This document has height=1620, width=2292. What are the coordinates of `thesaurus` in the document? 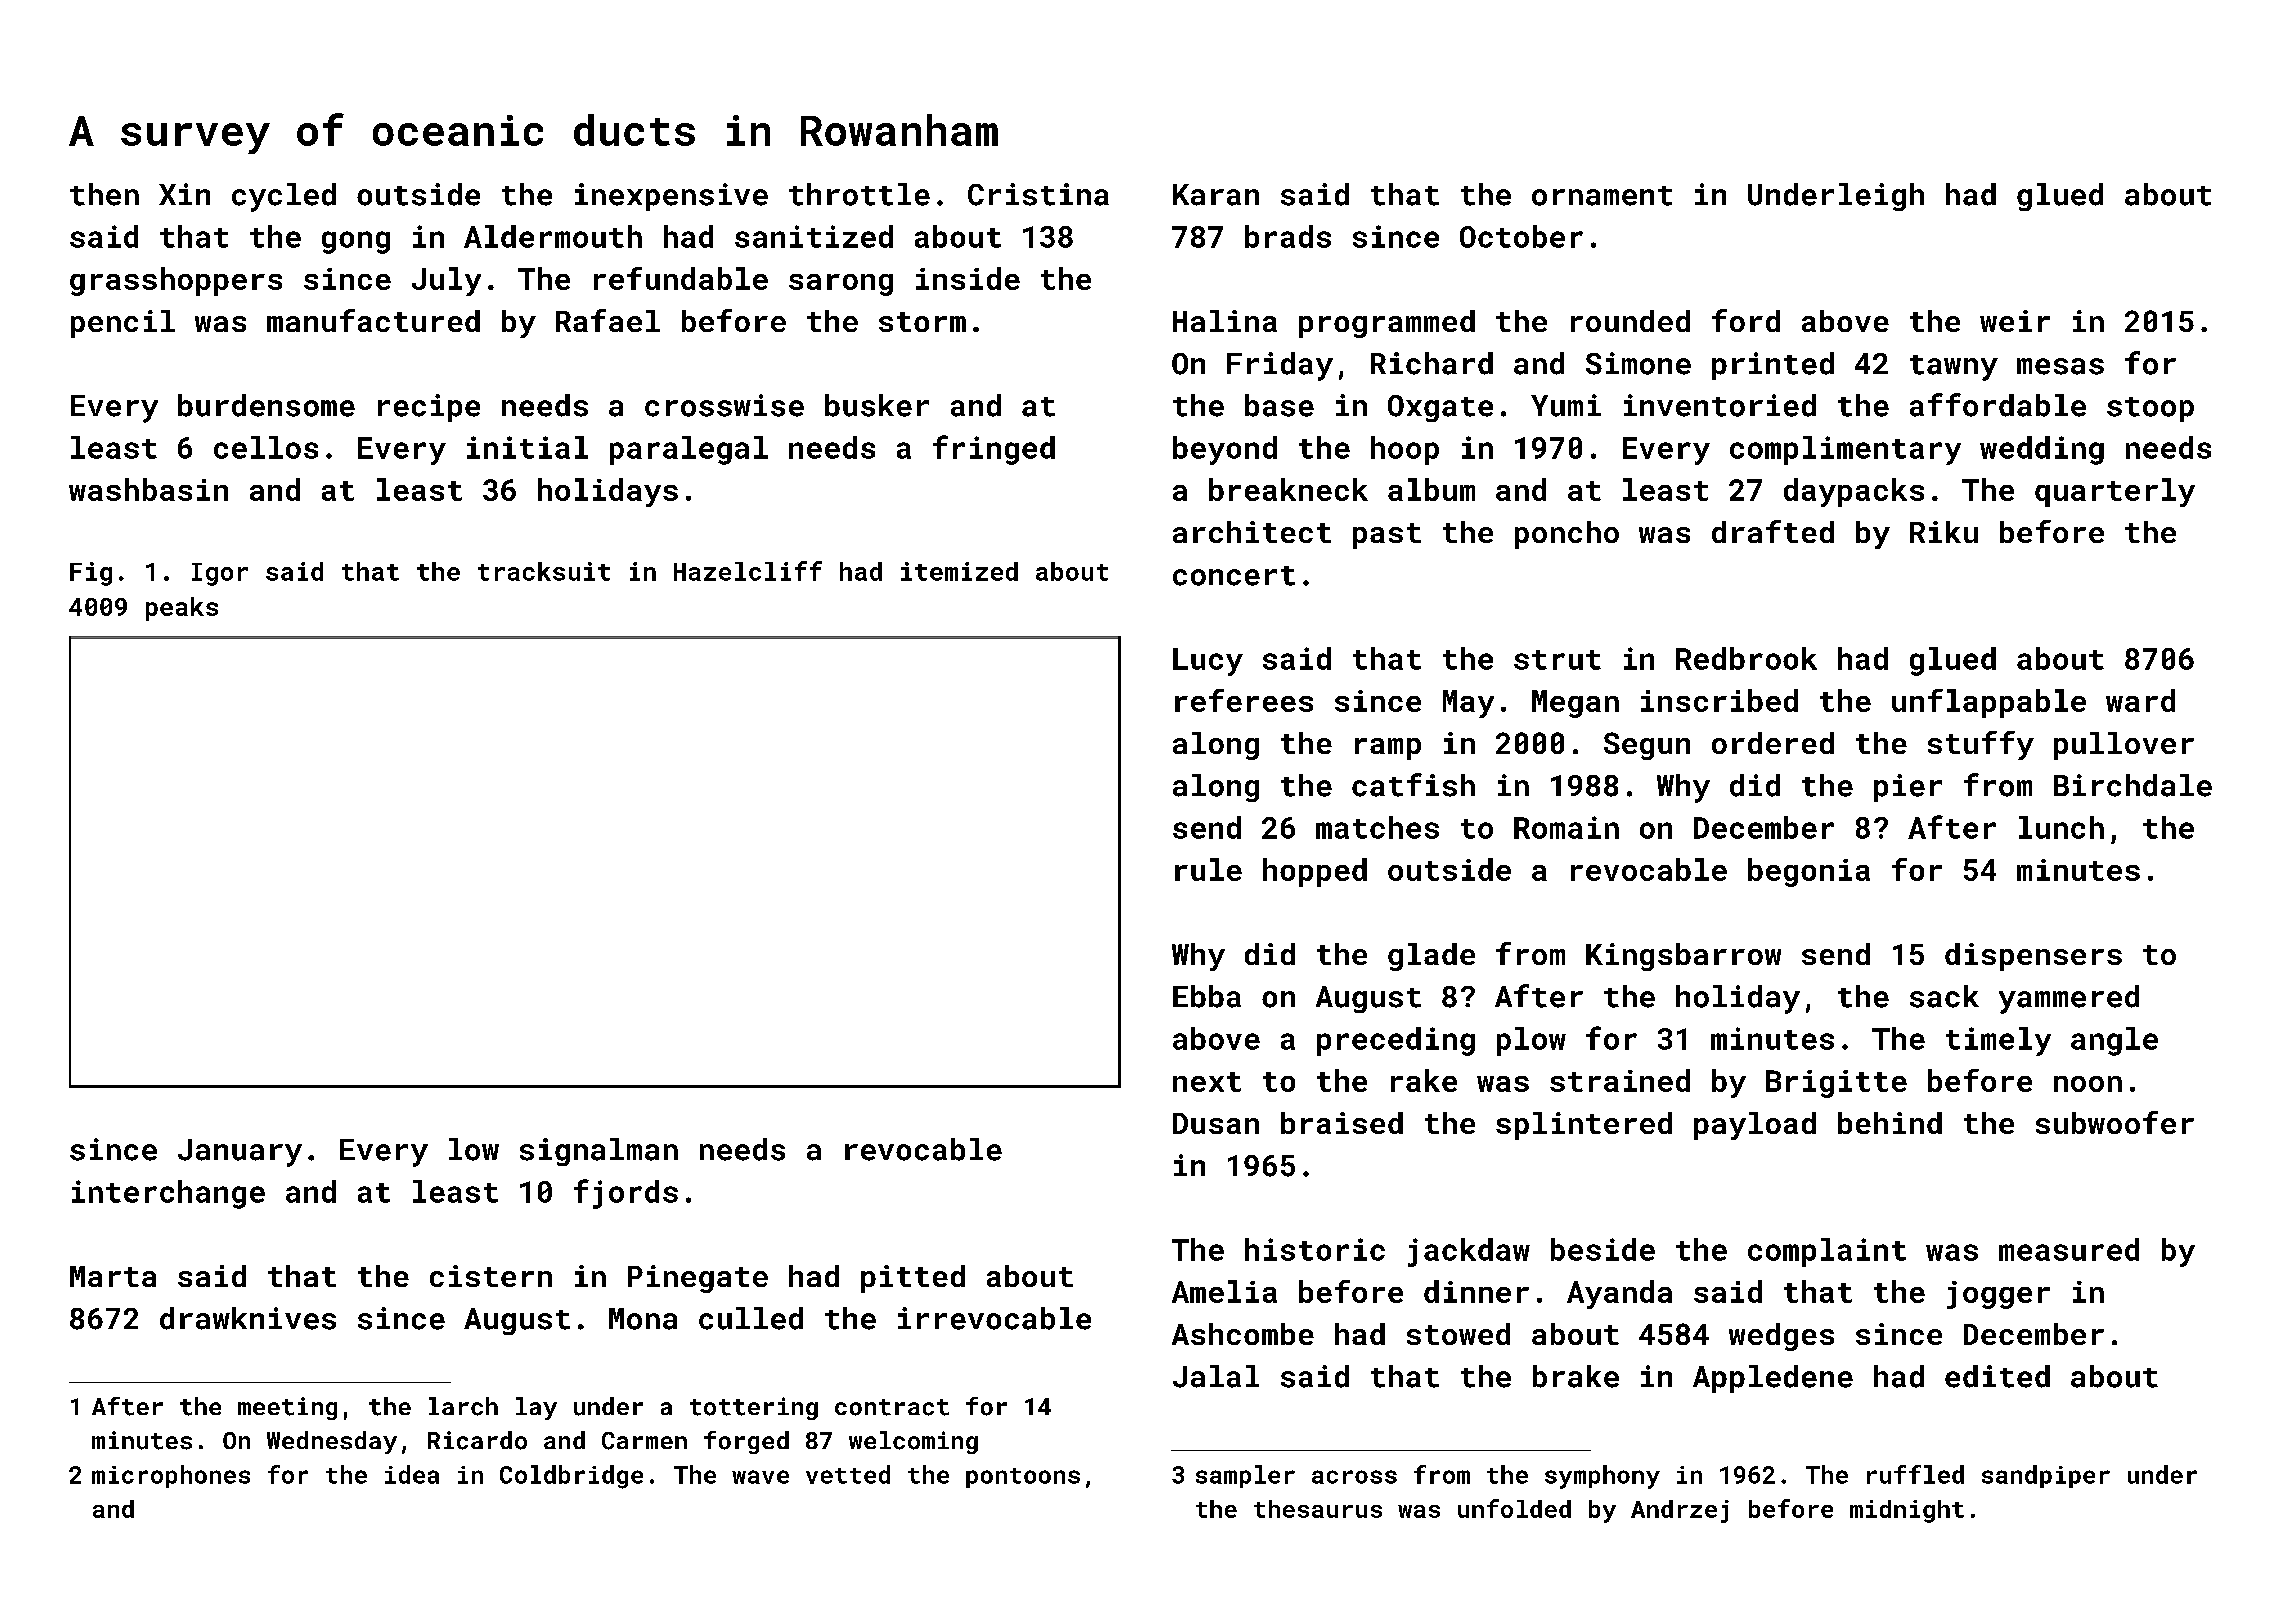 It's located at (1318, 1509).
